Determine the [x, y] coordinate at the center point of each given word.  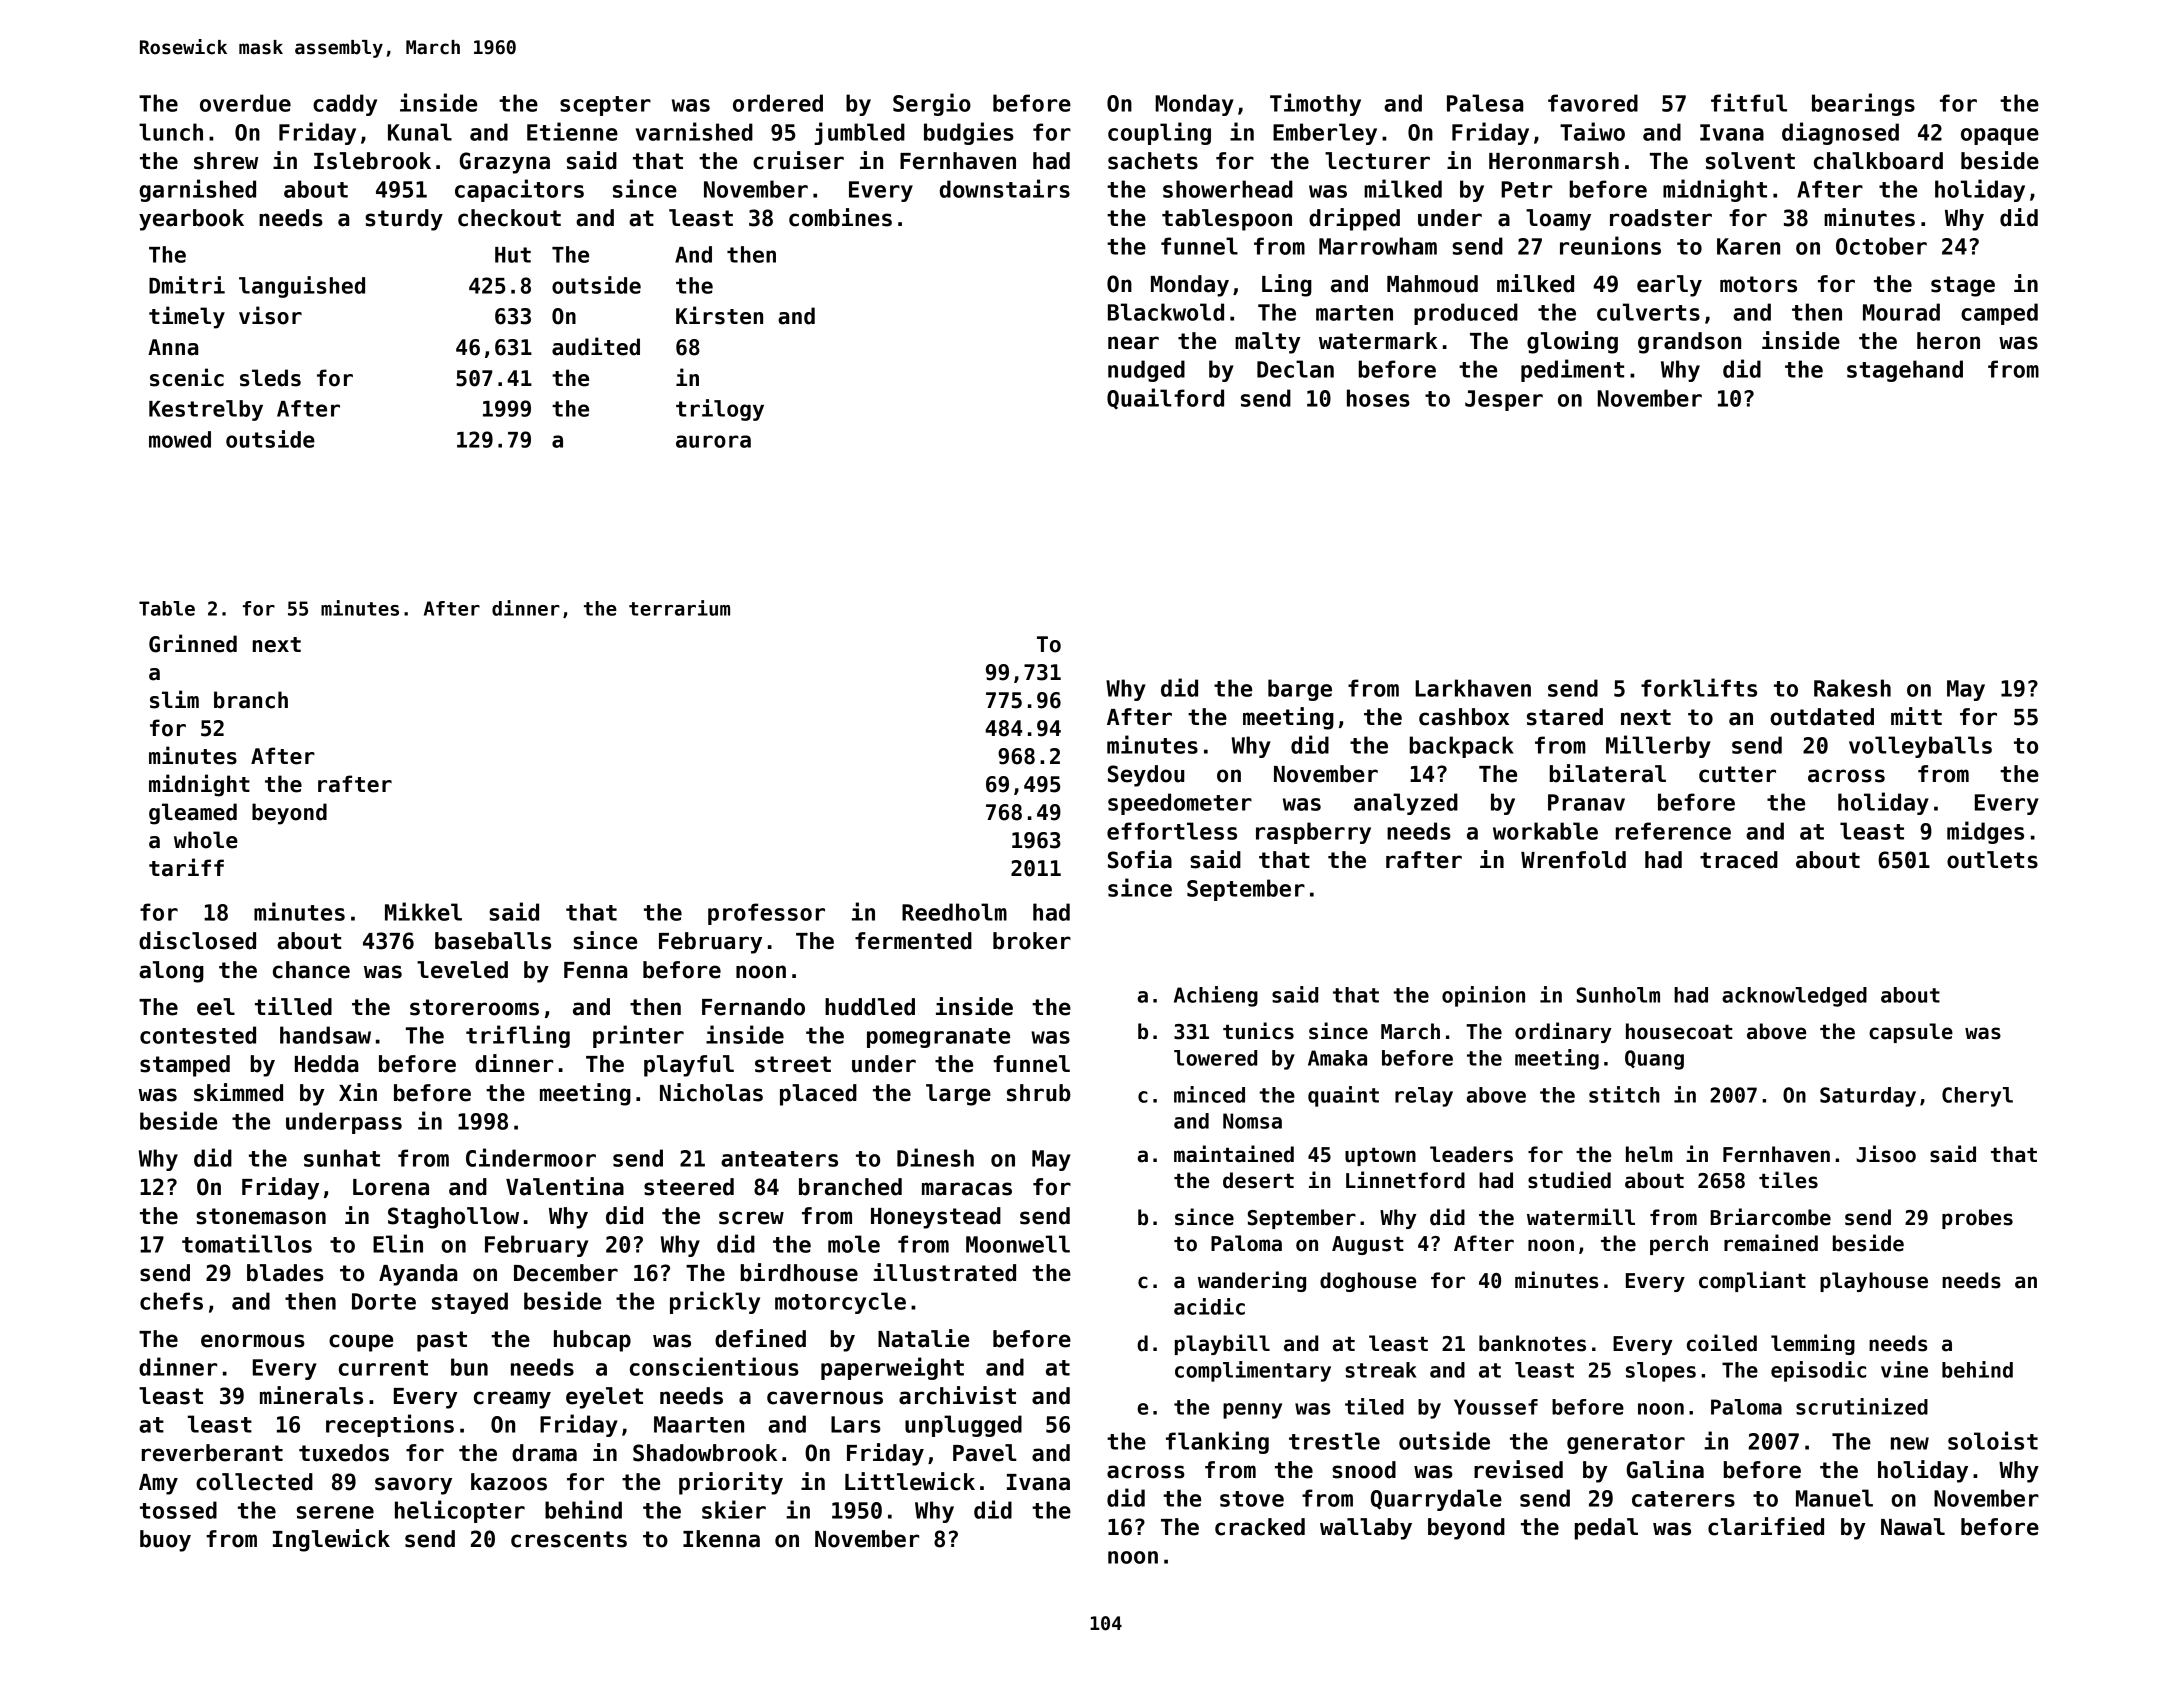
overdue [245, 103]
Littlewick [910, 1481]
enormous [253, 1341]
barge [1300, 690]
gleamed [193, 814]
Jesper [1504, 400]
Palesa [1485, 103]
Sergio [932, 104]
